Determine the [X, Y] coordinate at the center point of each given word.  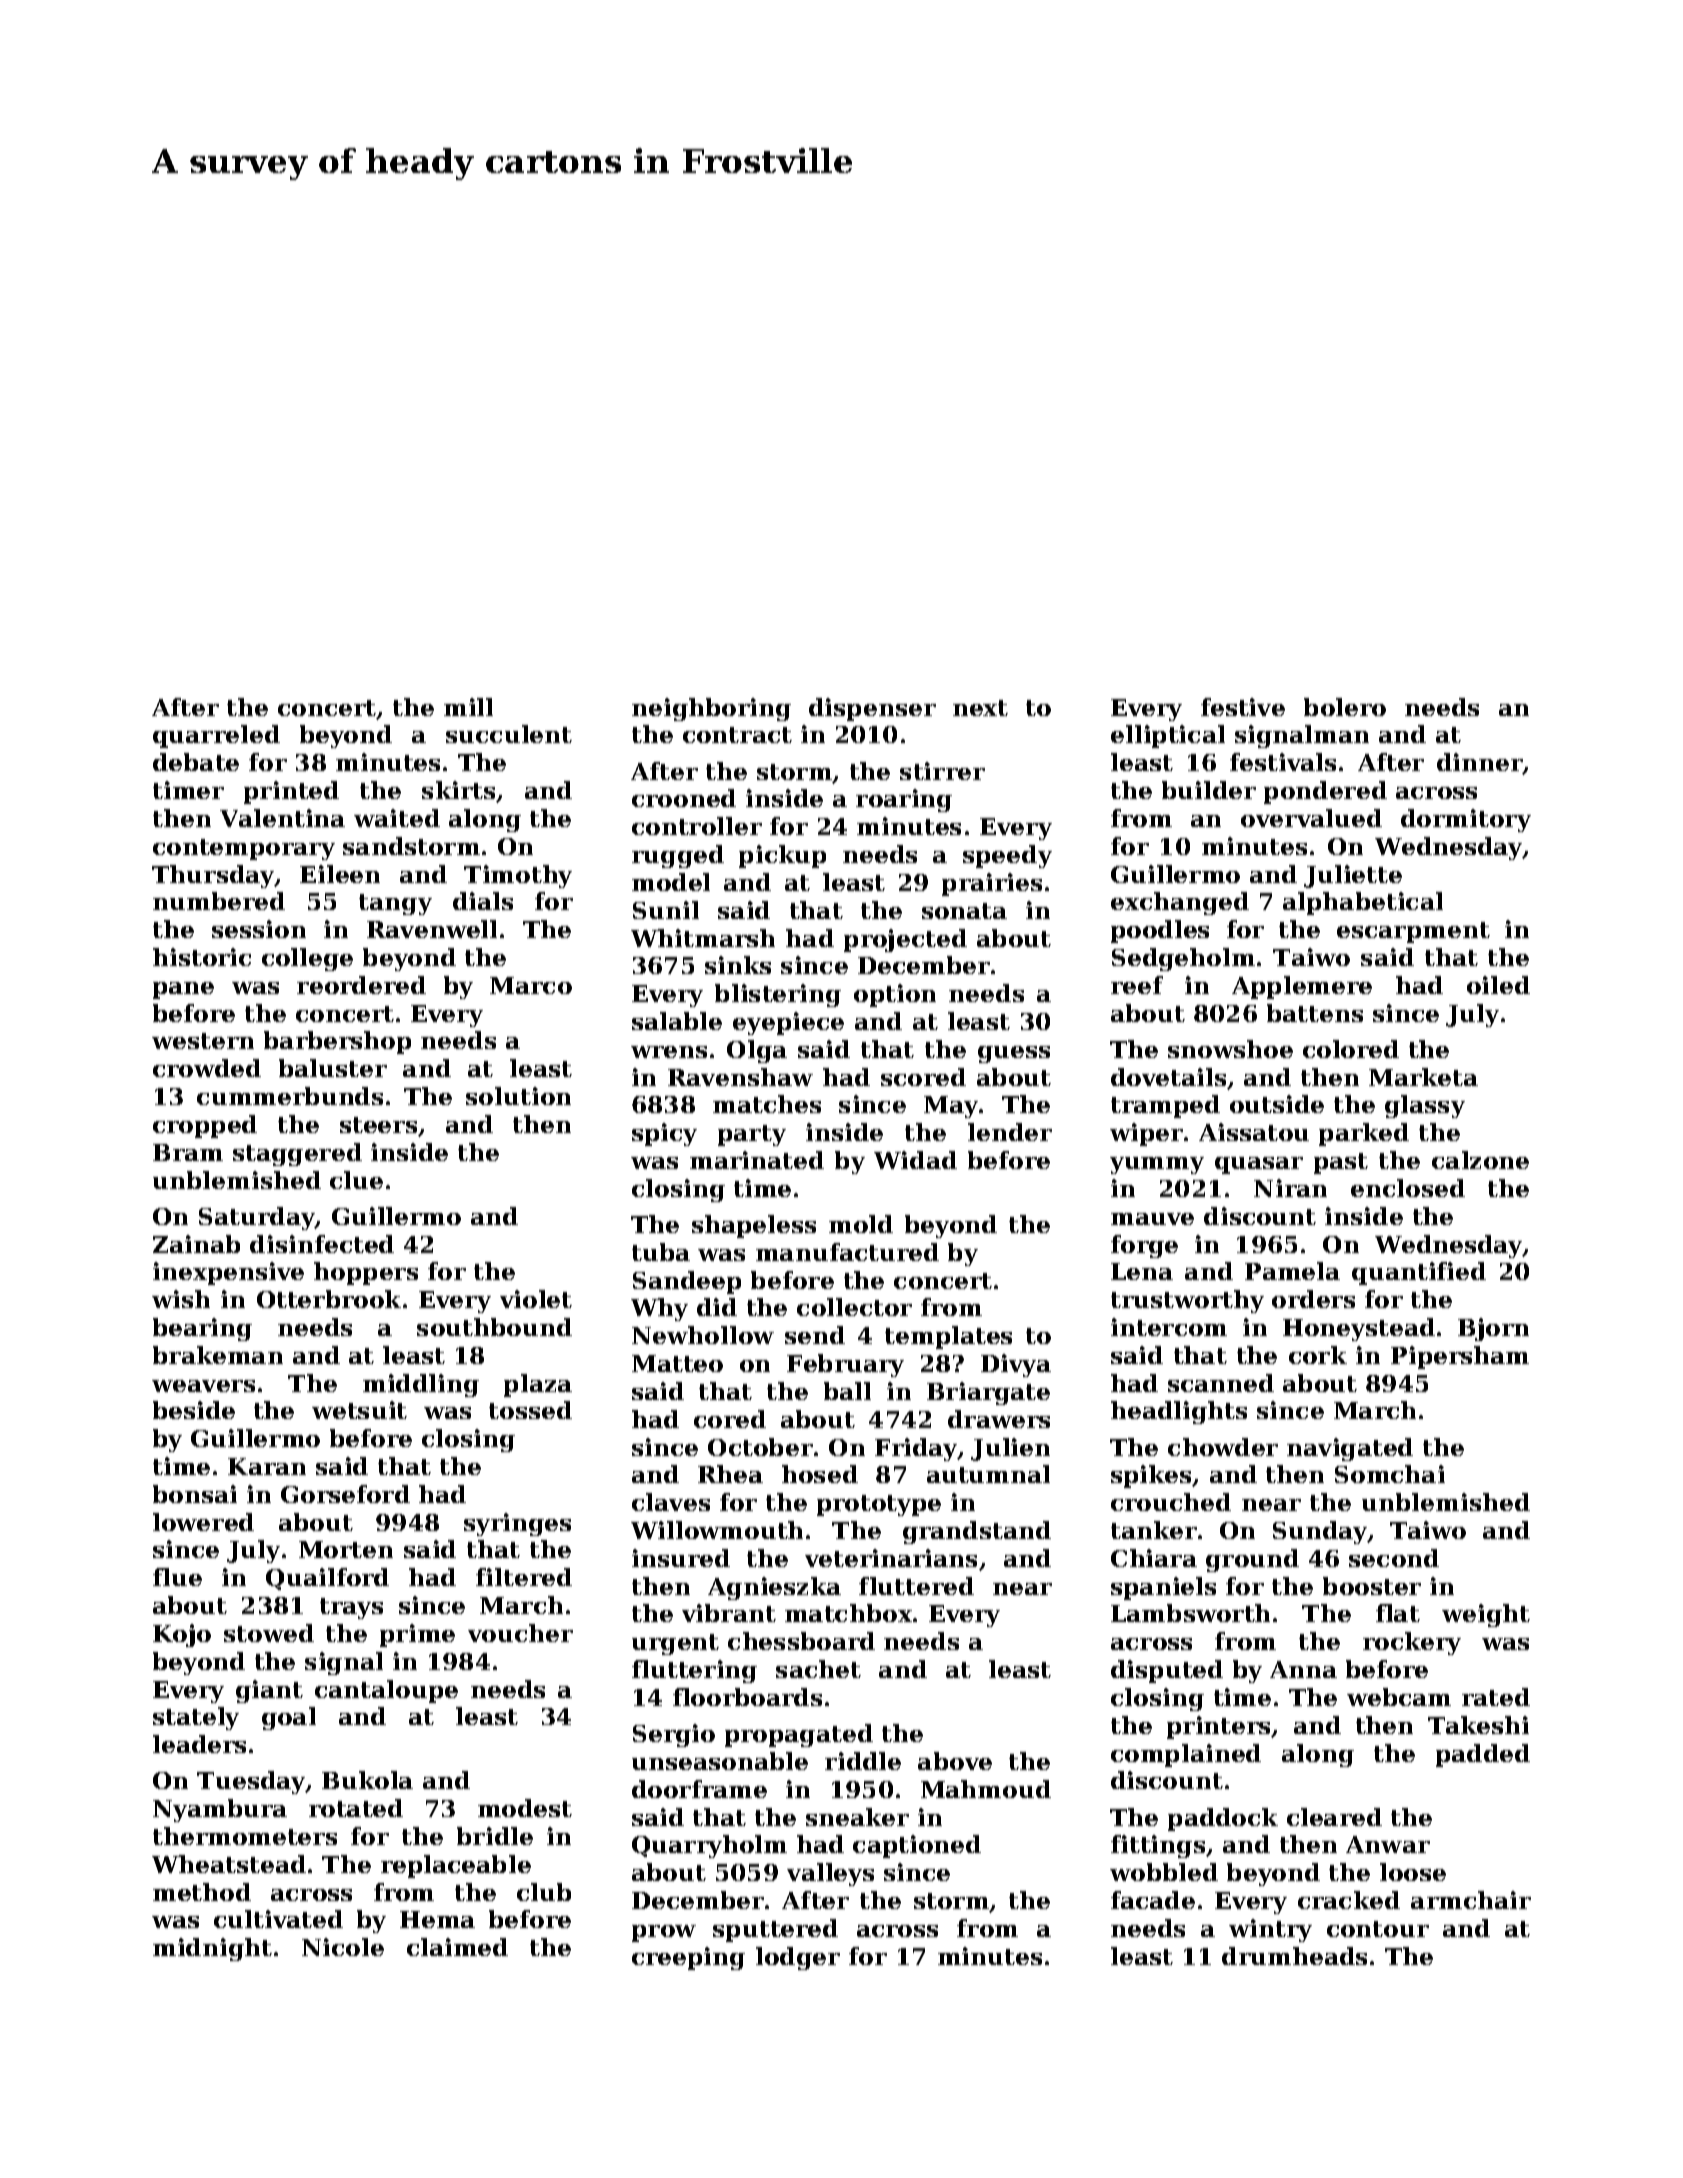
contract [737, 735]
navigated [1350, 1449]
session [259, 929]
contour [1378, 1929]
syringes [517, 1524]
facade [1153, 1900]
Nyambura [220, 1810]
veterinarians [891, 1558]
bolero [1345, 707]
